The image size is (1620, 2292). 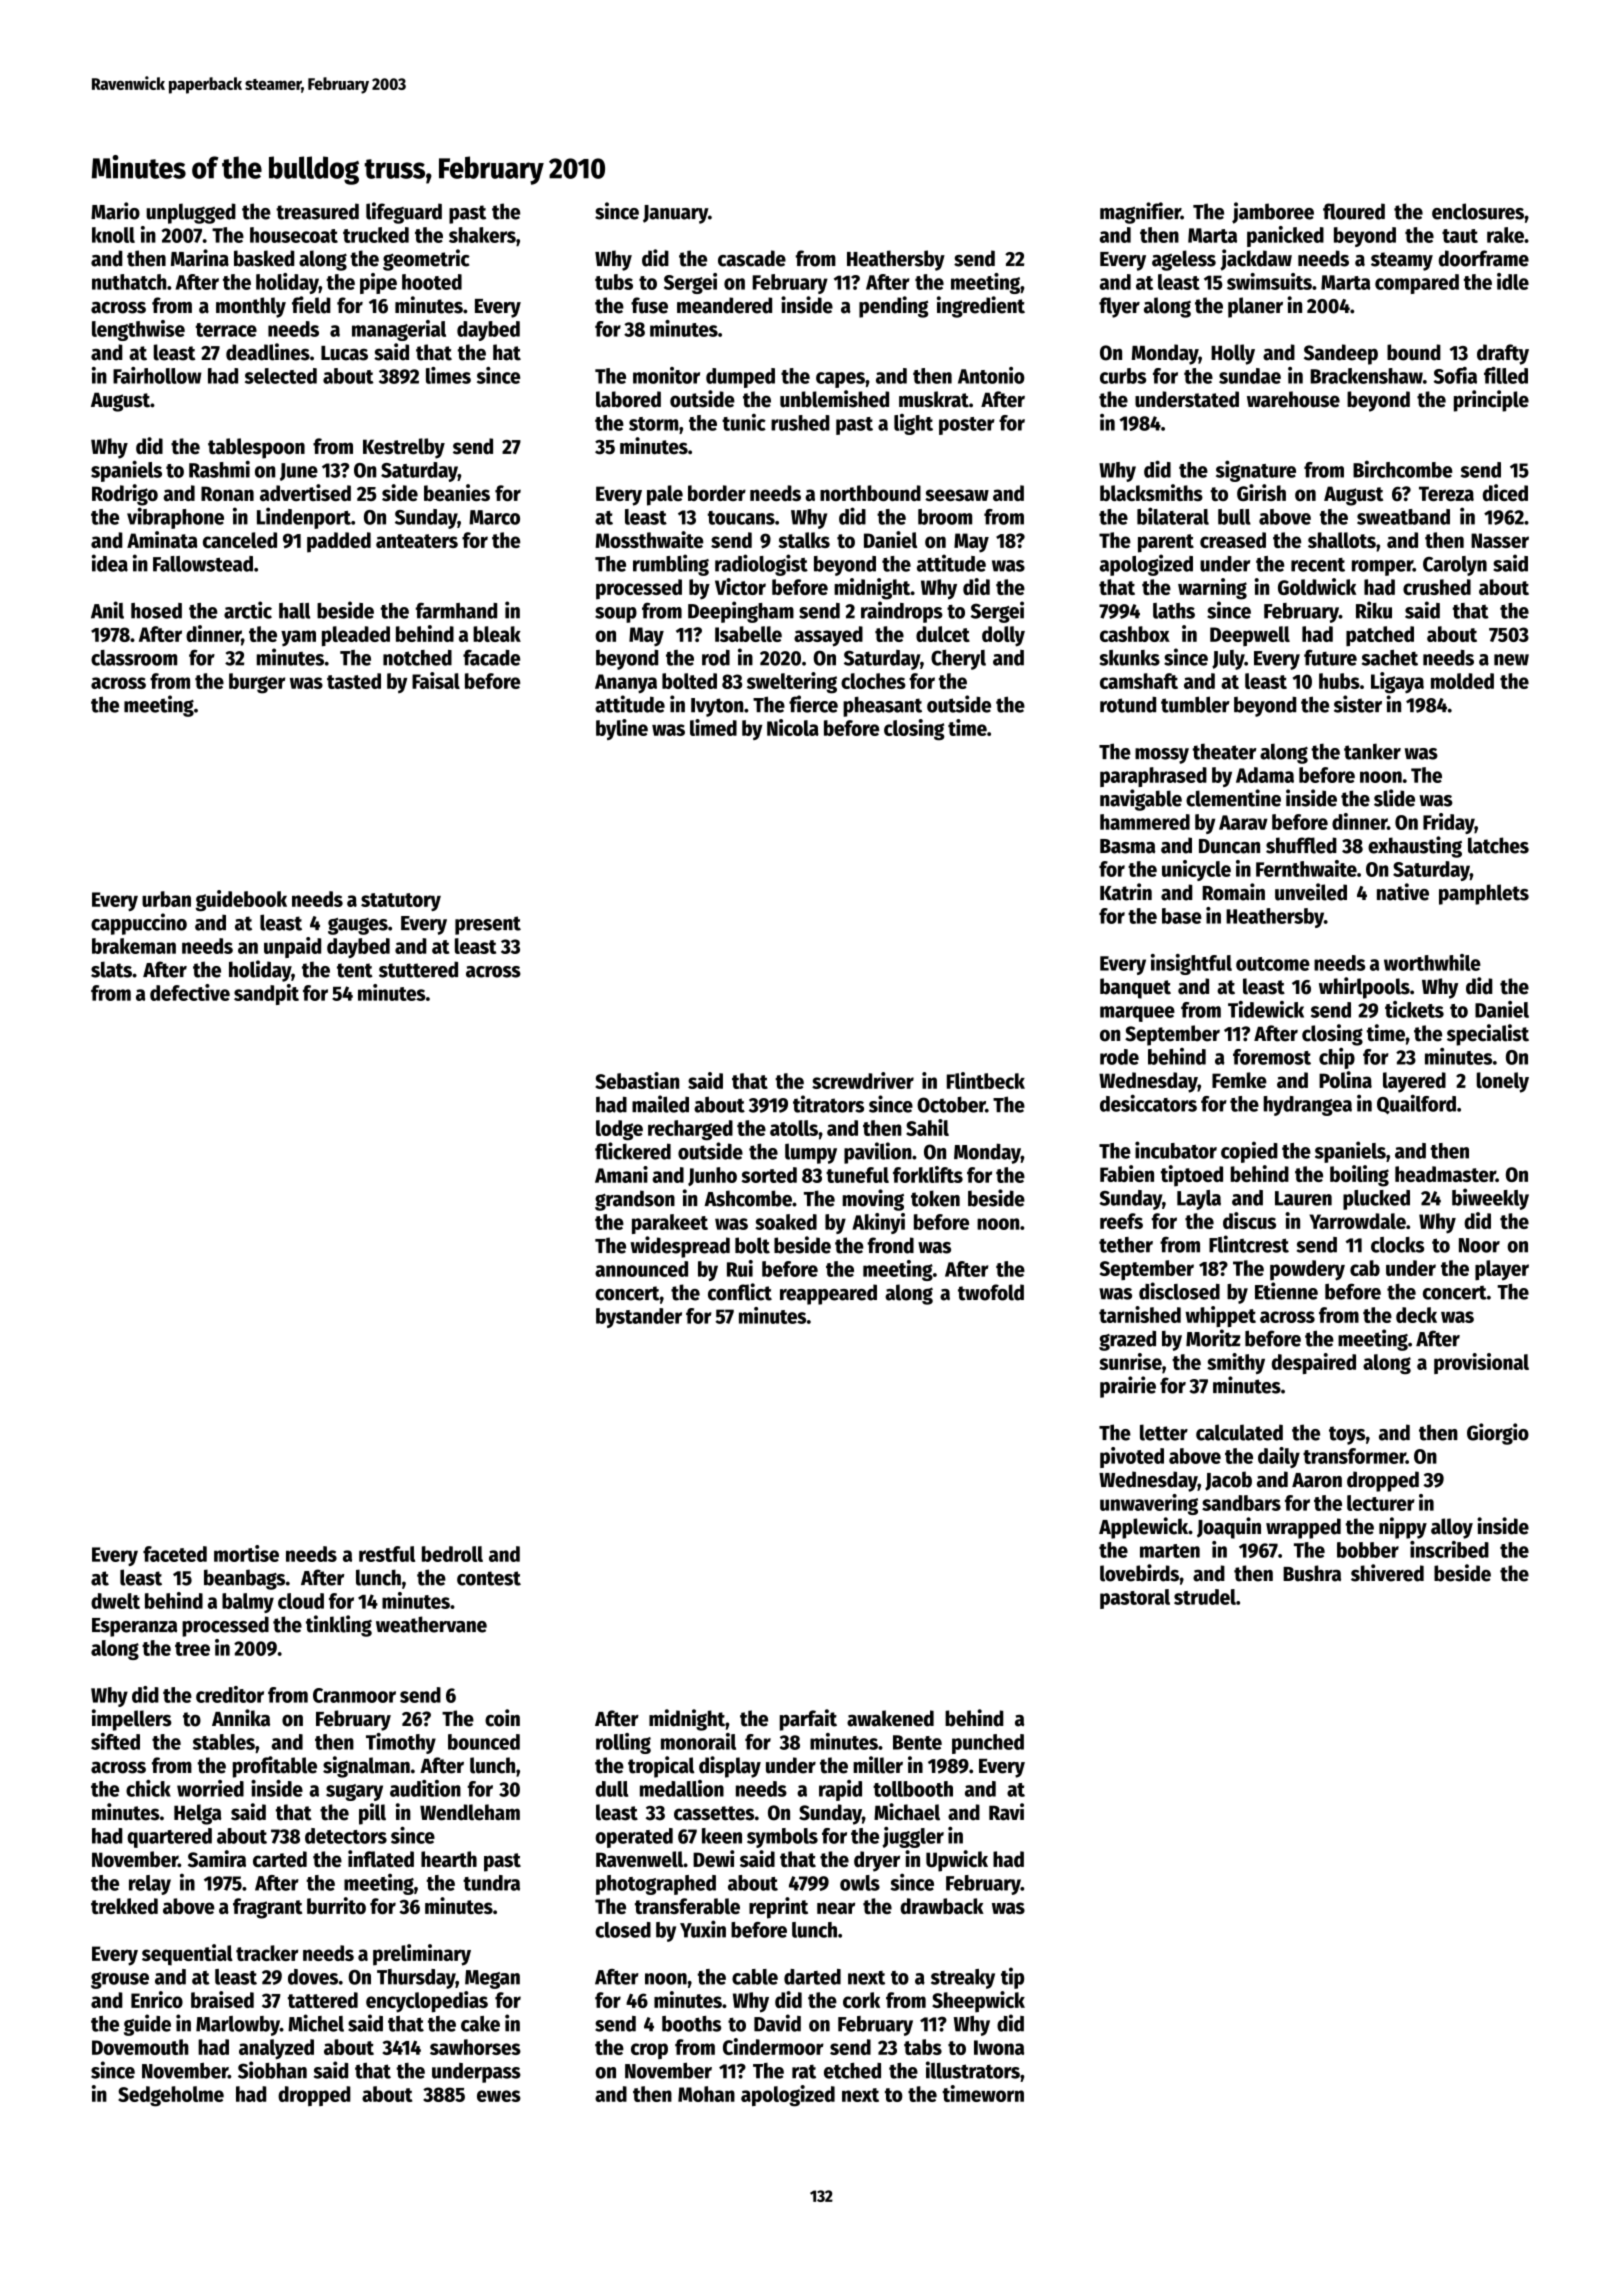 I want to click on copied, so click(x=1249, y=1152).
